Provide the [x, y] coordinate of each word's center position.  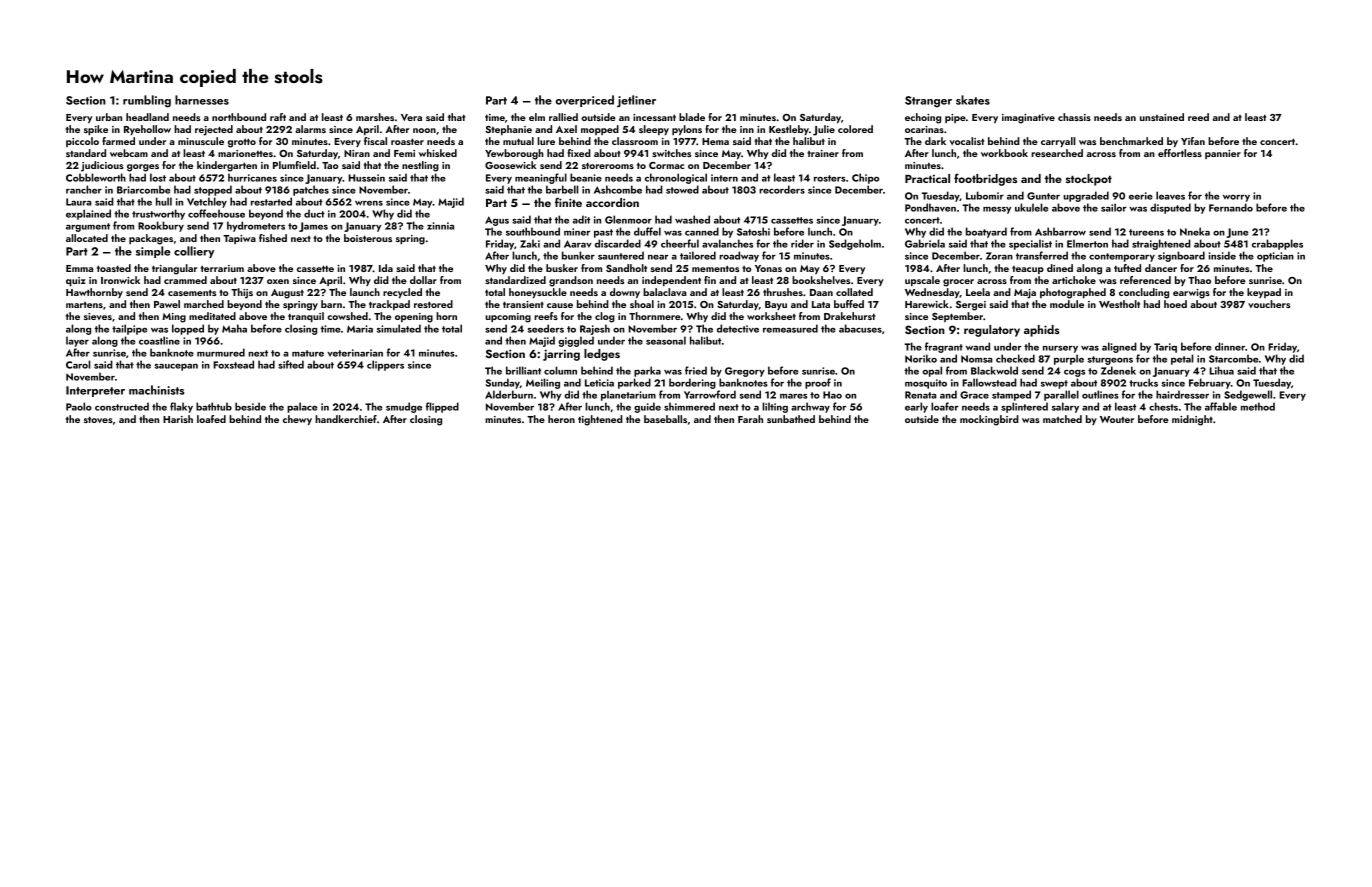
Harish [178, 419]
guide [647, 407]
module [1067, 304]
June [1237, 233]
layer [77, 341]
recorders [782, 189]
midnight [1192, 420]
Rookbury [161, 226]
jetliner [636, 101]
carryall [1058, 142]
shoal [642, 304]
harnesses [202, 100]
